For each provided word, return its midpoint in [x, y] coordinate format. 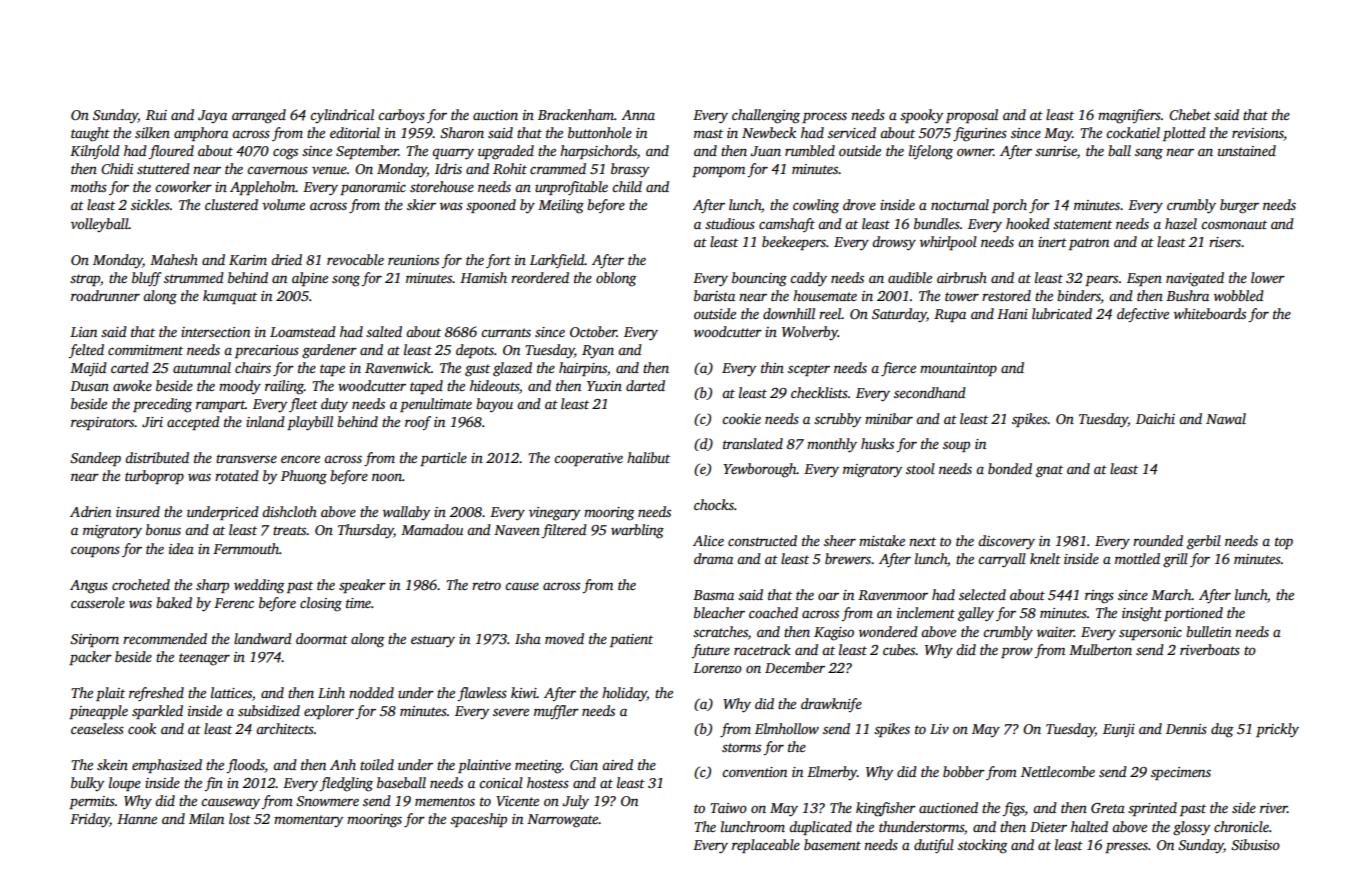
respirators [103, 423]
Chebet [1190, 114]
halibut [648, 457]
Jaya [212, 117]
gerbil [1204, 542]
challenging [766, 116]
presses [1126, 847]
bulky [87, 784]
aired [617, 764]
